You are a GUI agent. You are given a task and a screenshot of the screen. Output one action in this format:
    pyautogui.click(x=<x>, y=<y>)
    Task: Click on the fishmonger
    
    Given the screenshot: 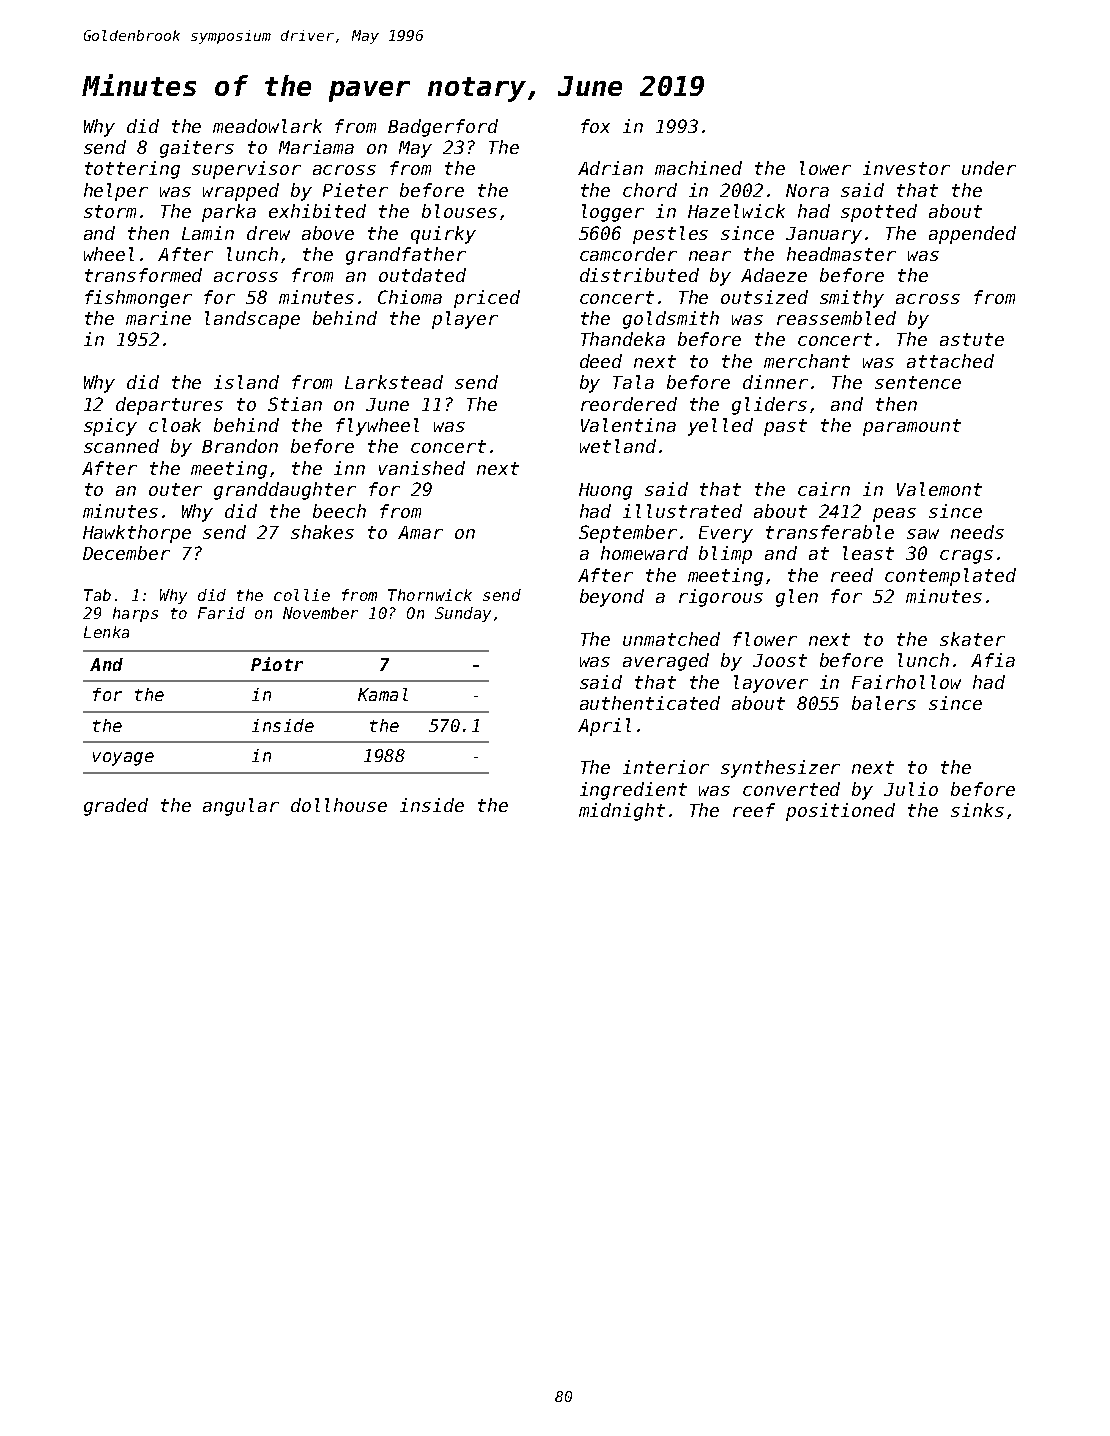 What is the action you would take?
    pyautogui.click(x=138, y=299)
